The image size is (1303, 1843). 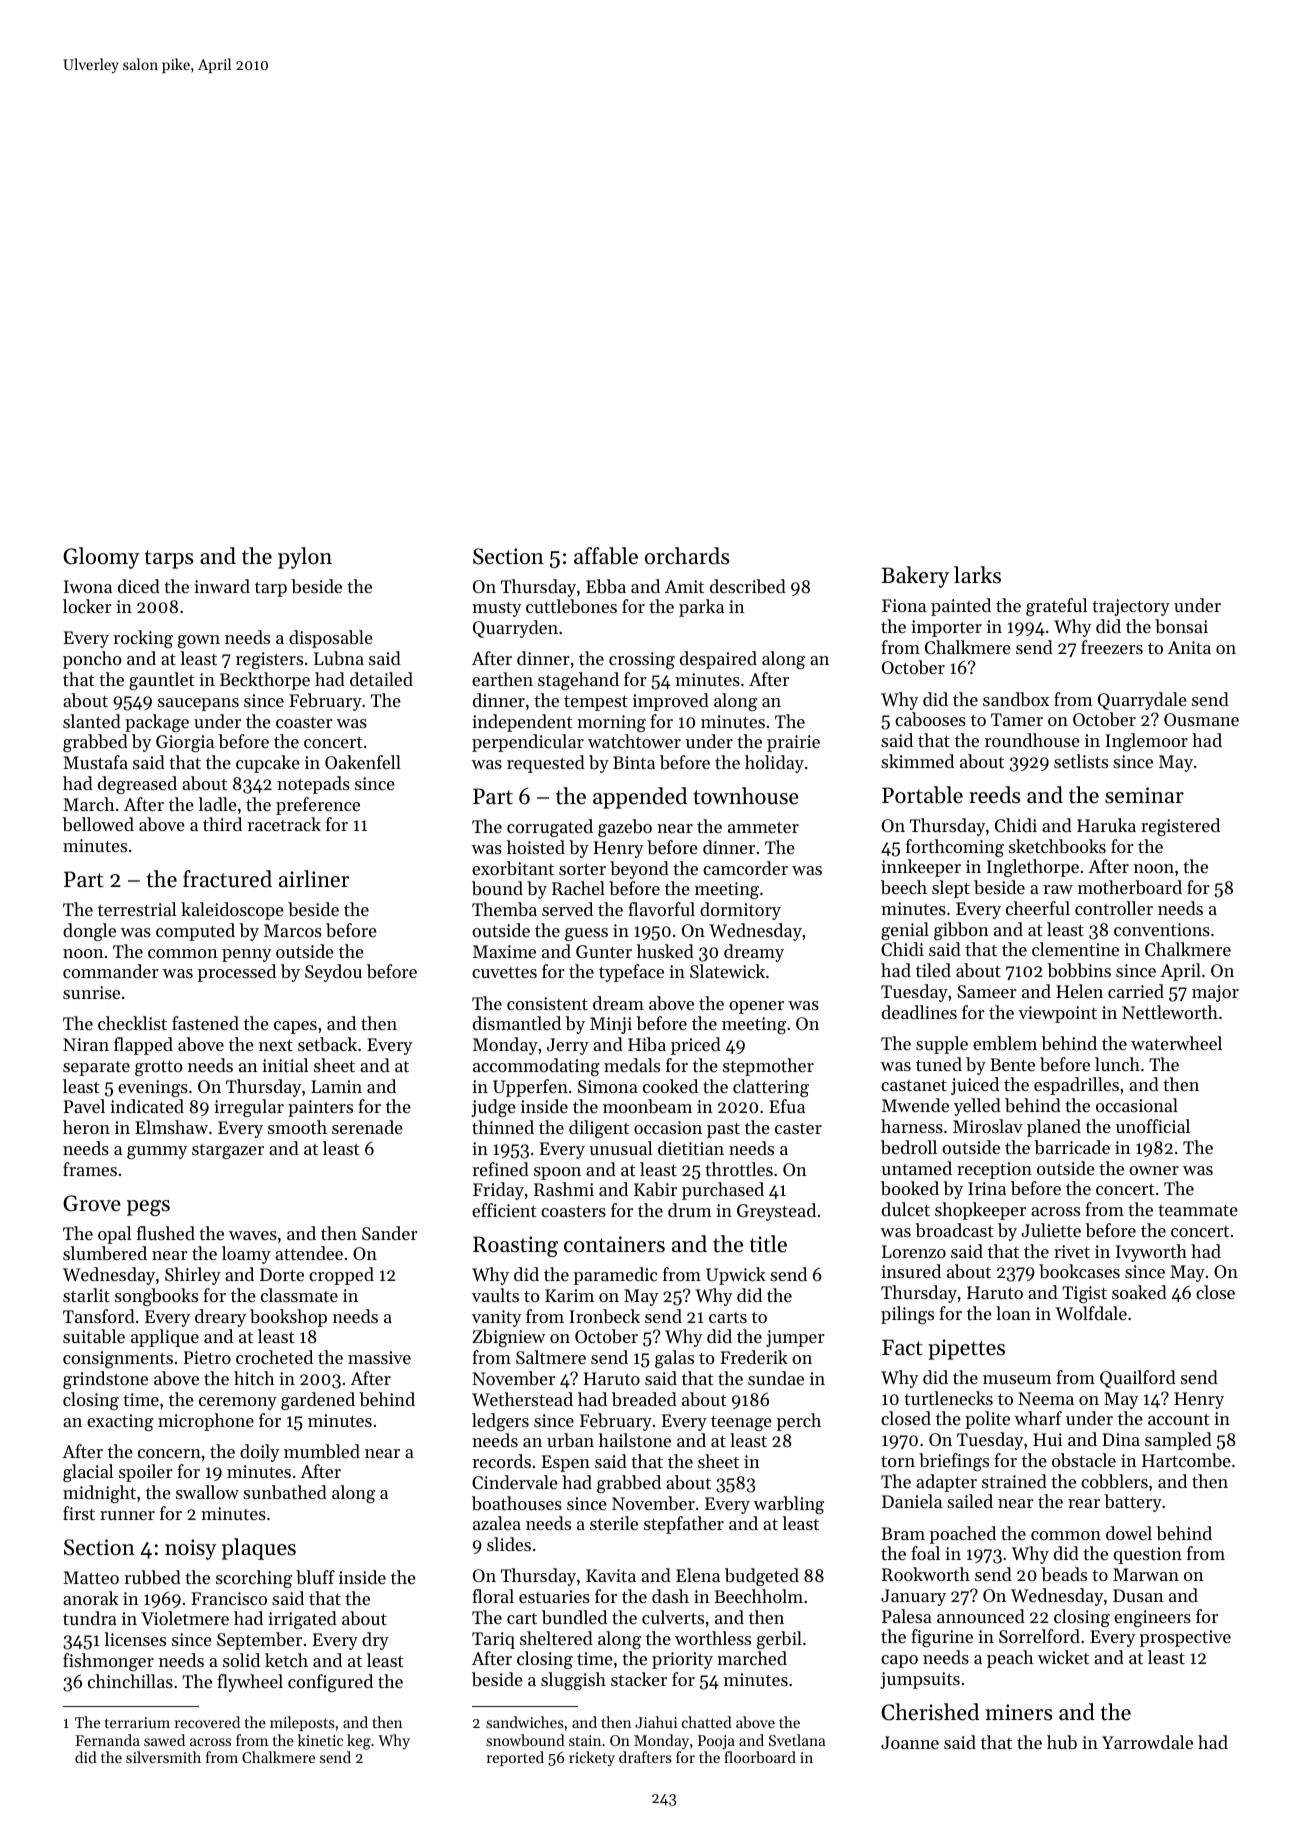 I want to click on affable, so click(x=606, y=556).
